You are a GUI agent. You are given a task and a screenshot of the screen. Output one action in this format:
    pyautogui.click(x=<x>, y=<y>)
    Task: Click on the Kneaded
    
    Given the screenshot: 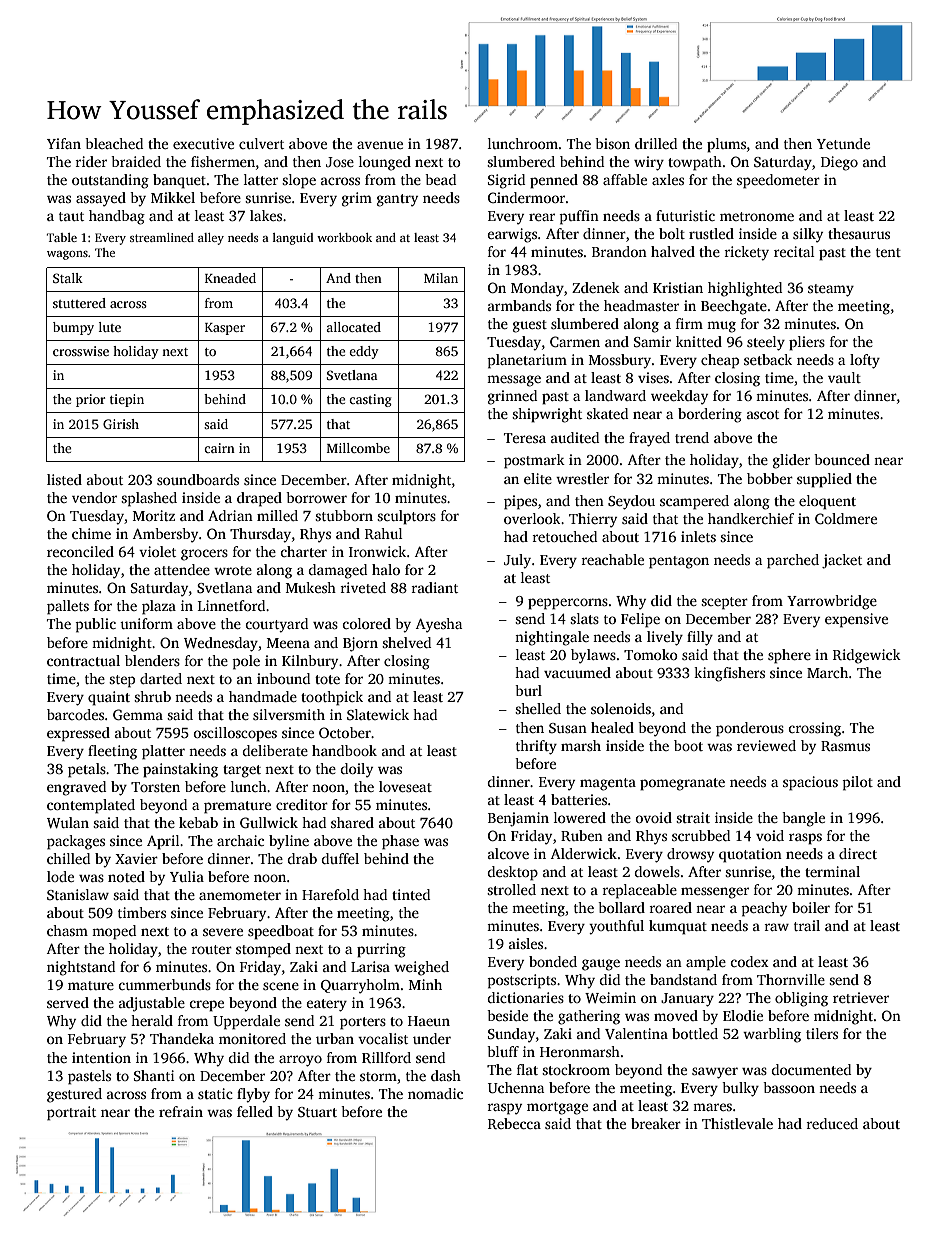 What is the action you would take?
    pyautogui.click(x=230, y=278)
